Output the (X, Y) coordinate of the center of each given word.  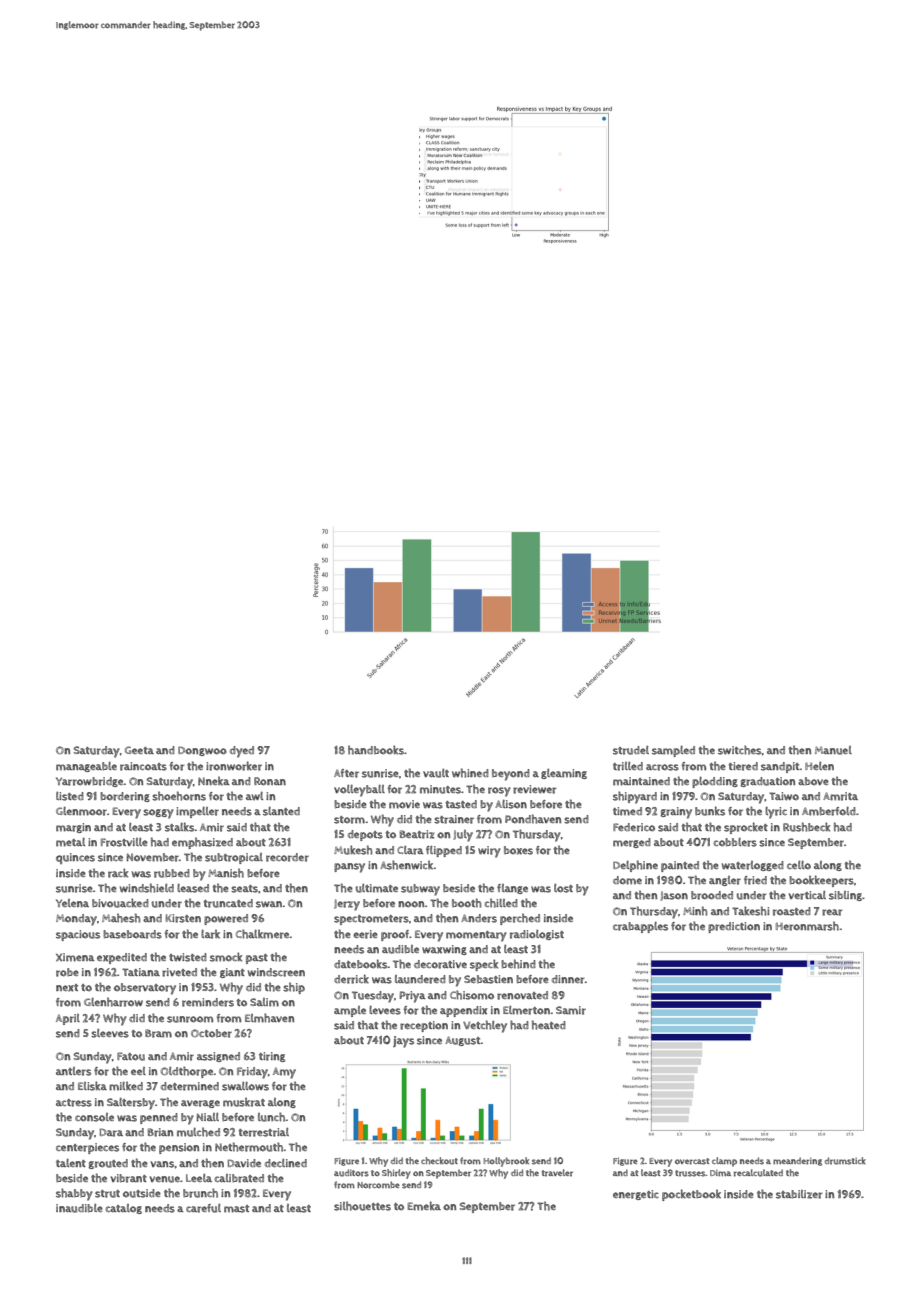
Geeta (139, 750)
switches (740, 750)
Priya (413, 997)
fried (755, 880)
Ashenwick (407, 865)
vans (162, 1164)
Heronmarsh (807, 926)
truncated (228, 903)
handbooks (376, 750)
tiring (272, 1057)
